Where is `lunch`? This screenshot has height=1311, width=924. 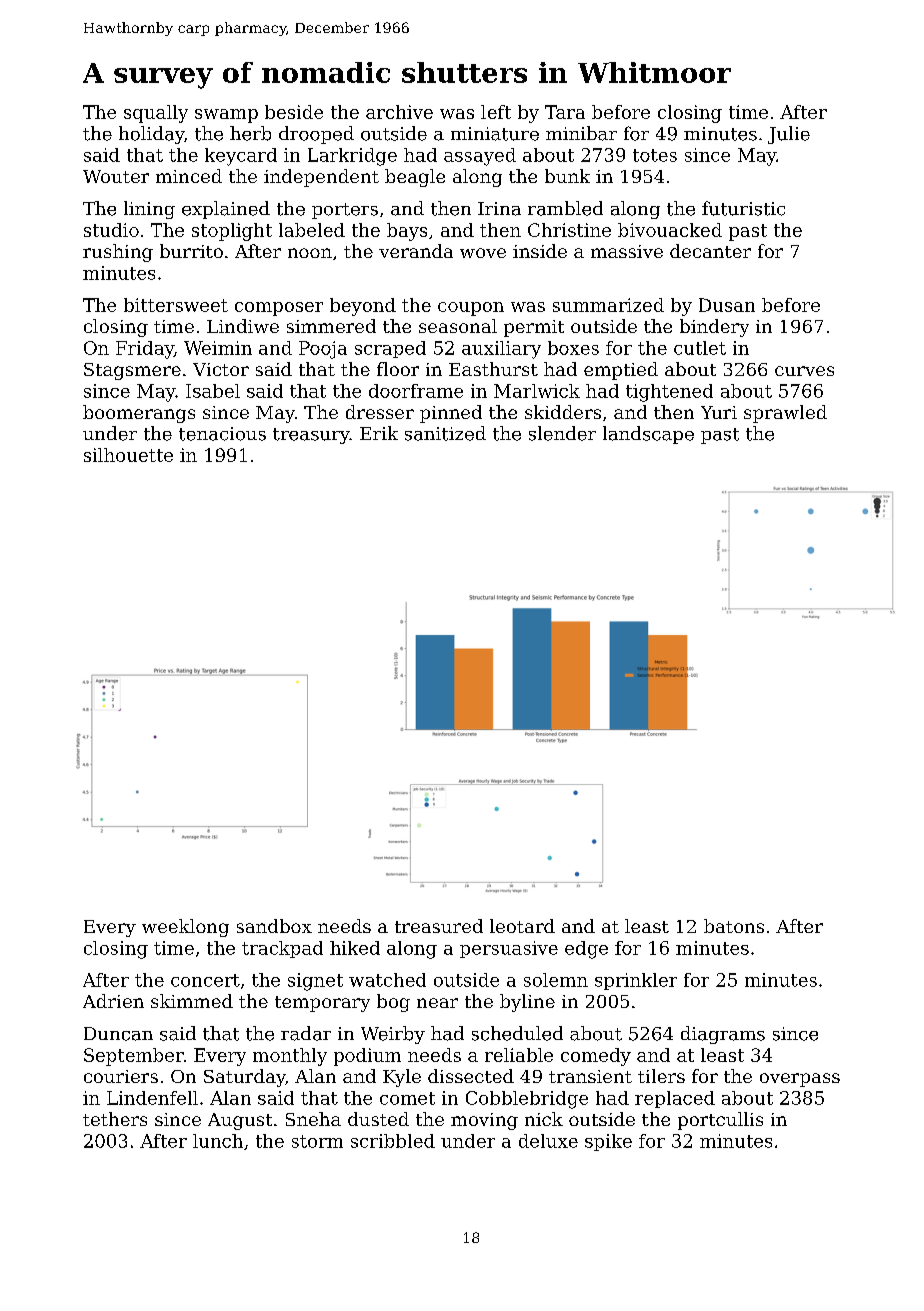 lunch is located at coordinates (218, 1141).
